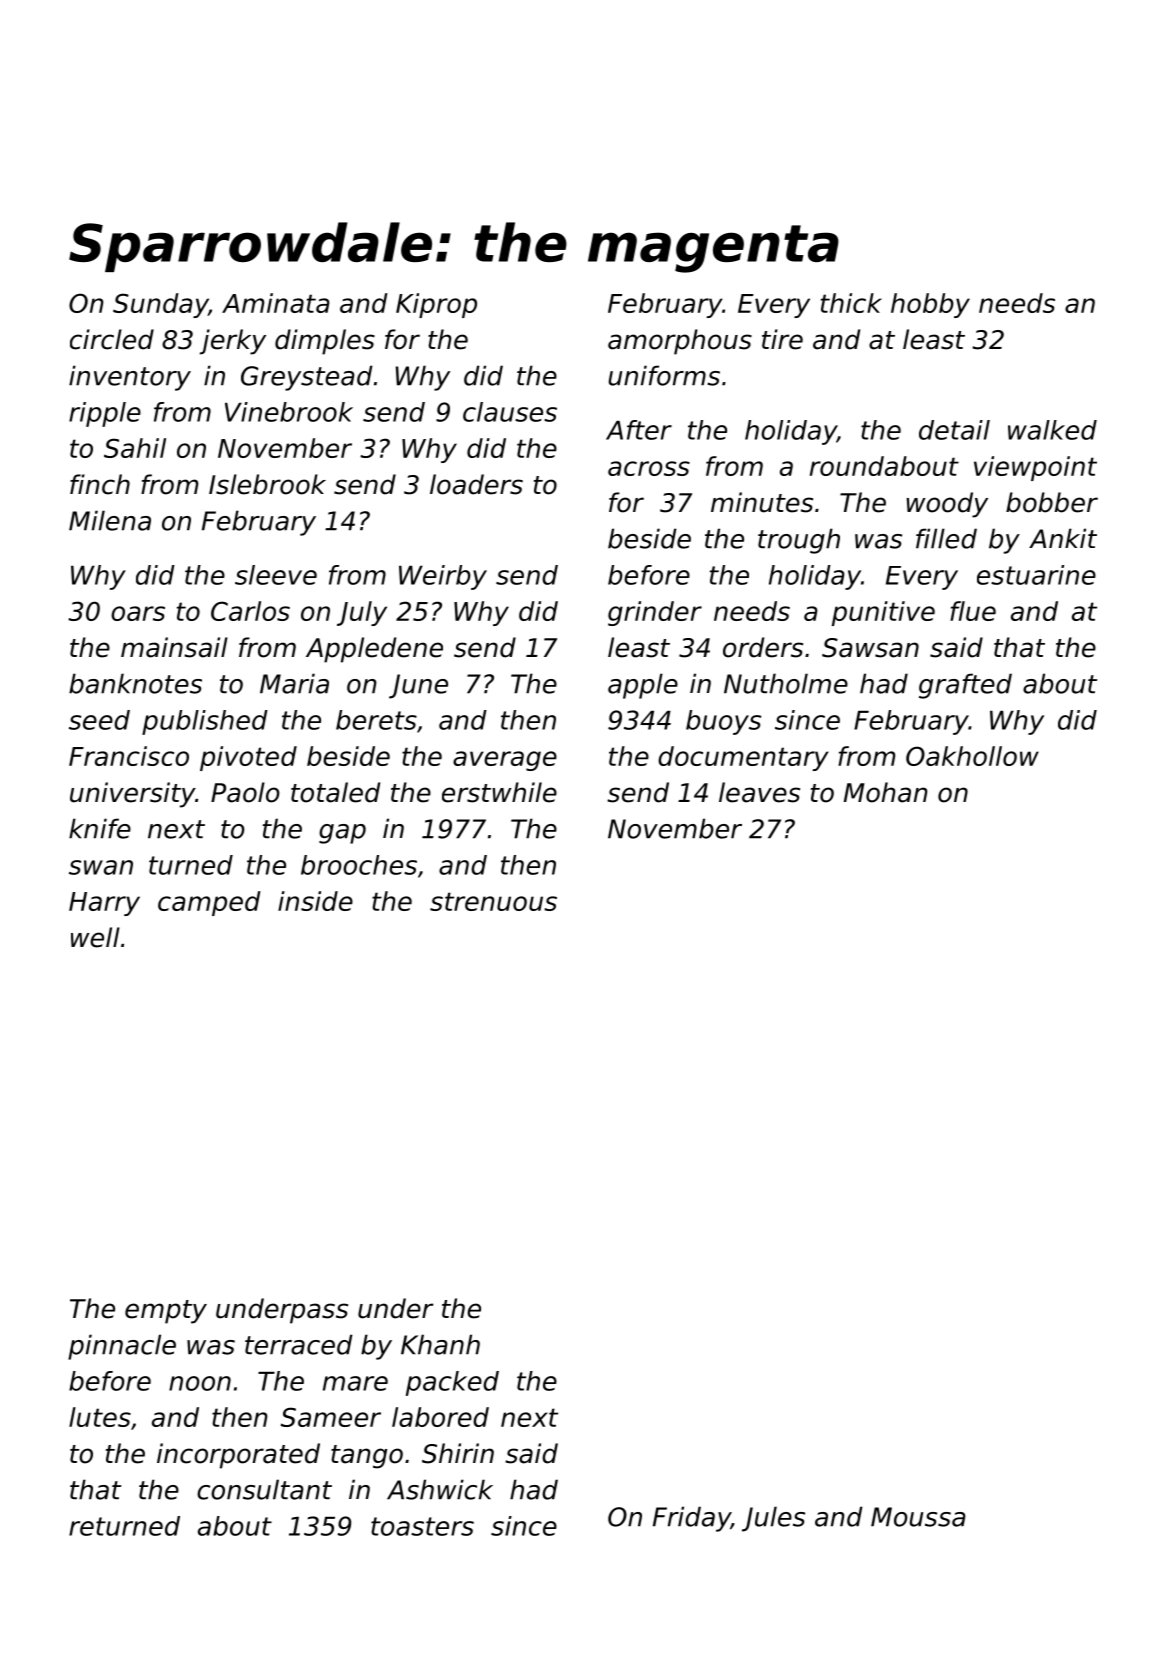 The height and width of the page is (1654, 1165). Describe the element at coordinates (773, 1519) in the page. I see `Jules` at that location.
